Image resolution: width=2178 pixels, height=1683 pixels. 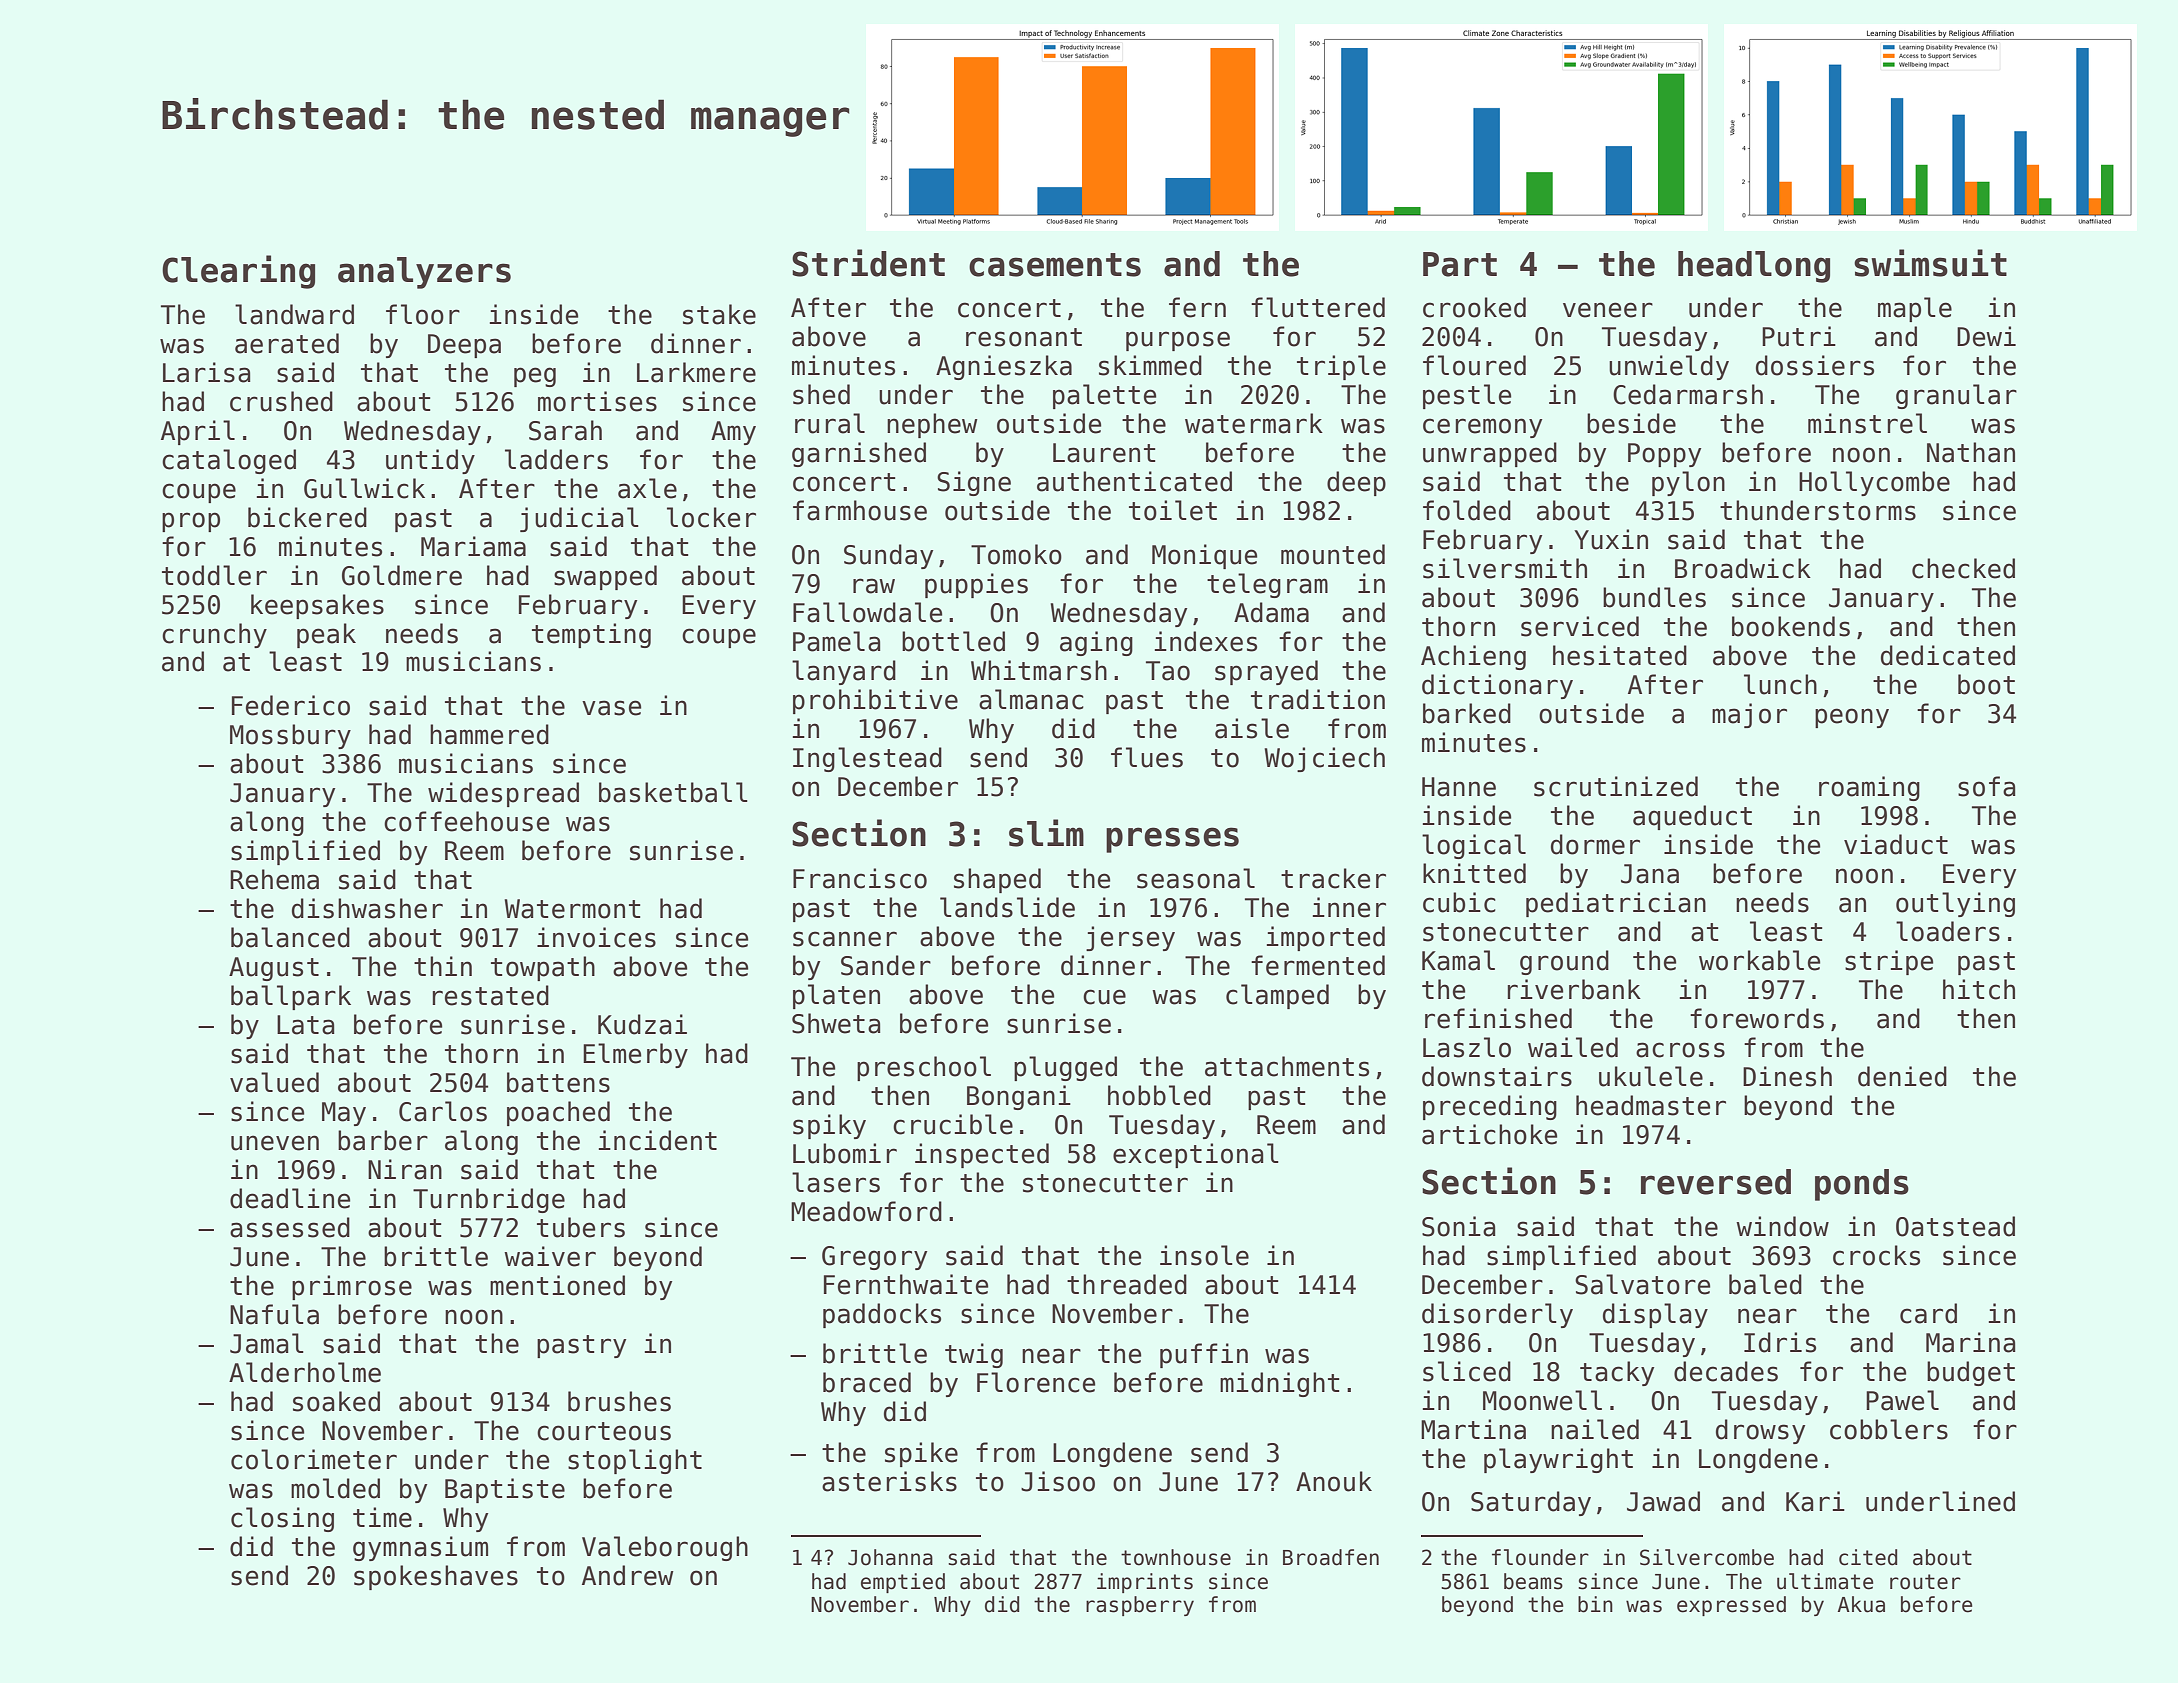 What do you see at coordinates (490, 995) in the document?
I see `restated` at bounding box center [490, 995].
